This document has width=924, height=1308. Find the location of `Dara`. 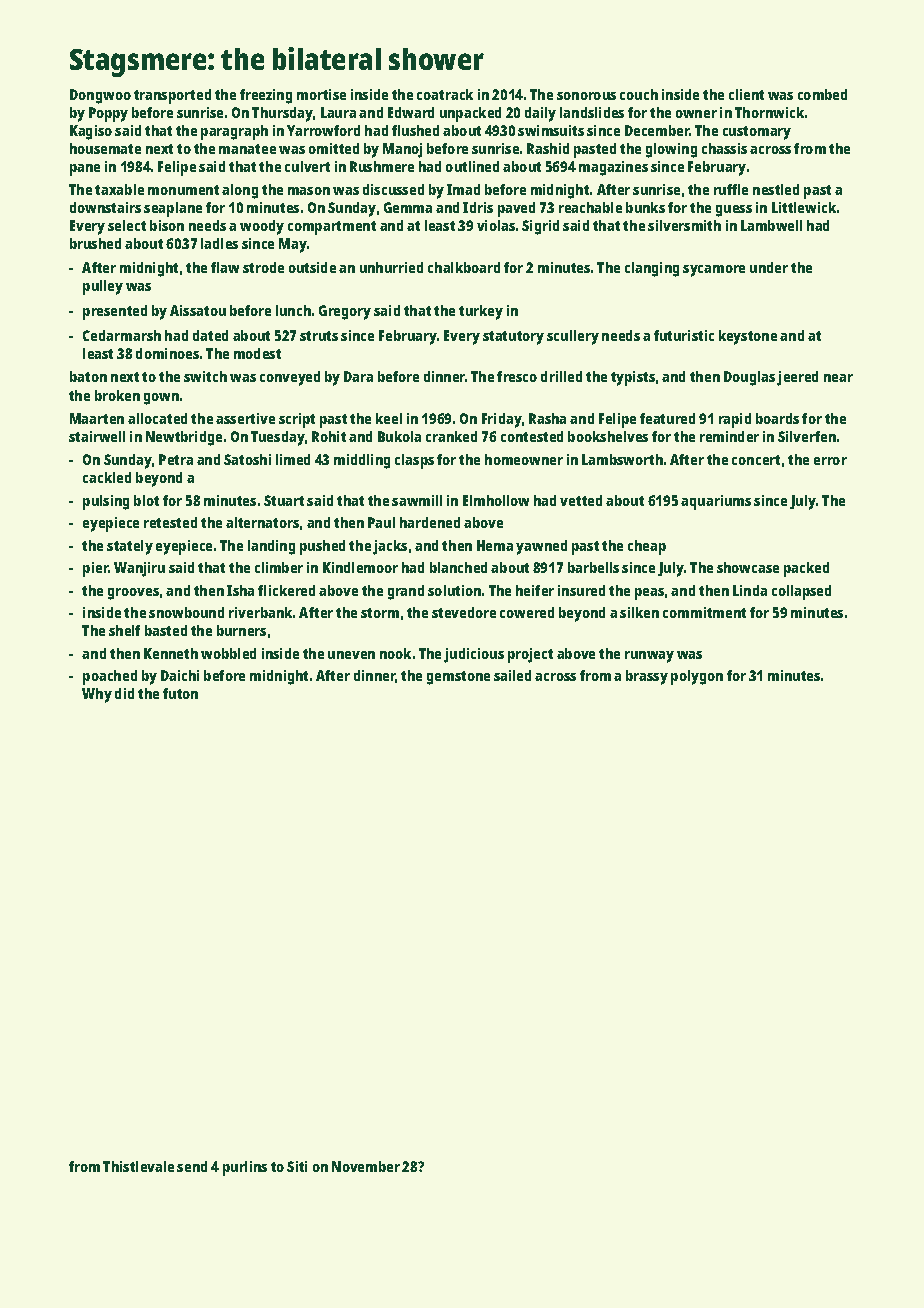

Dara is located at coordinates (358, 376).
